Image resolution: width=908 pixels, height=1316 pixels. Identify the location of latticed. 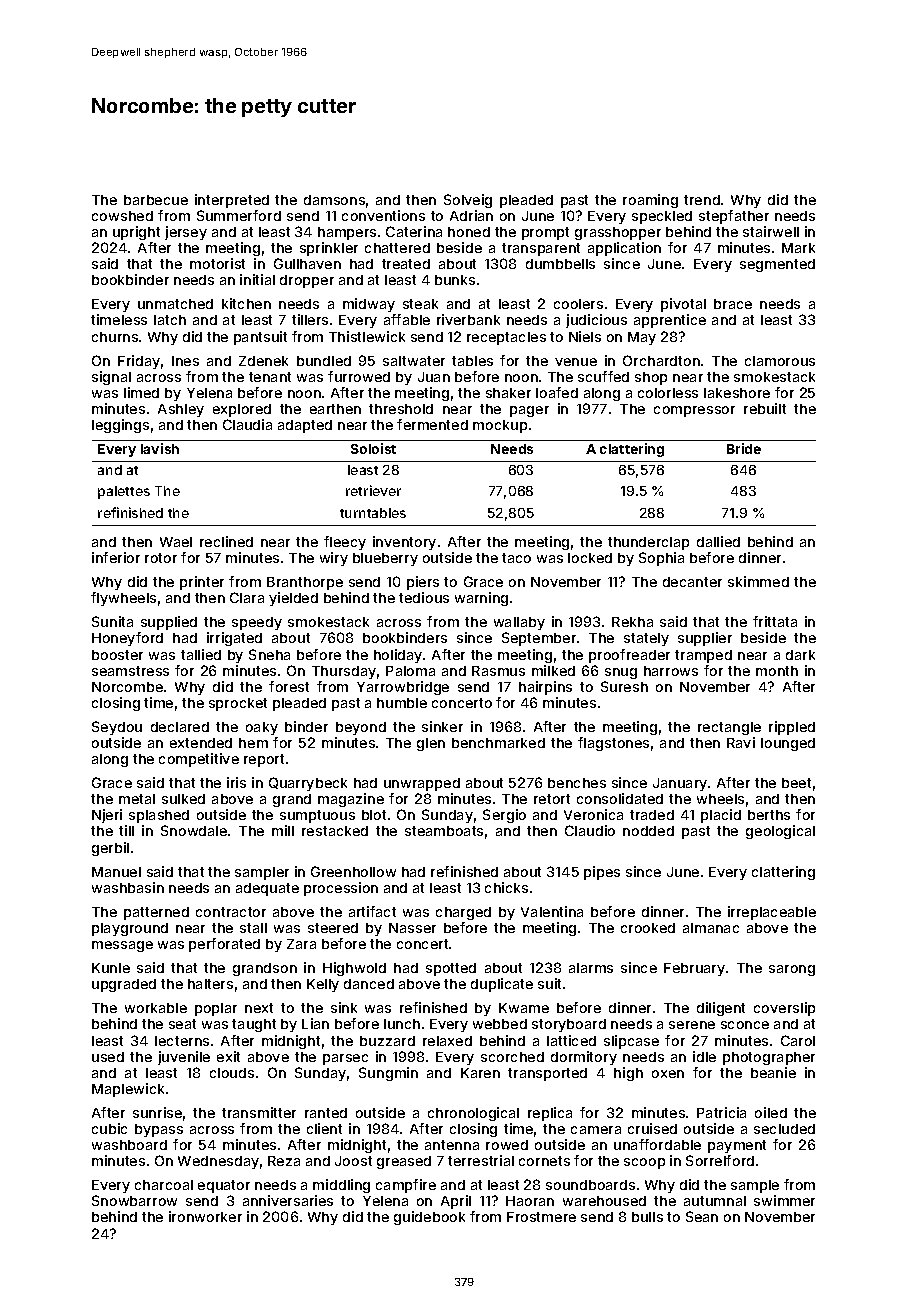
(571, 1040).
